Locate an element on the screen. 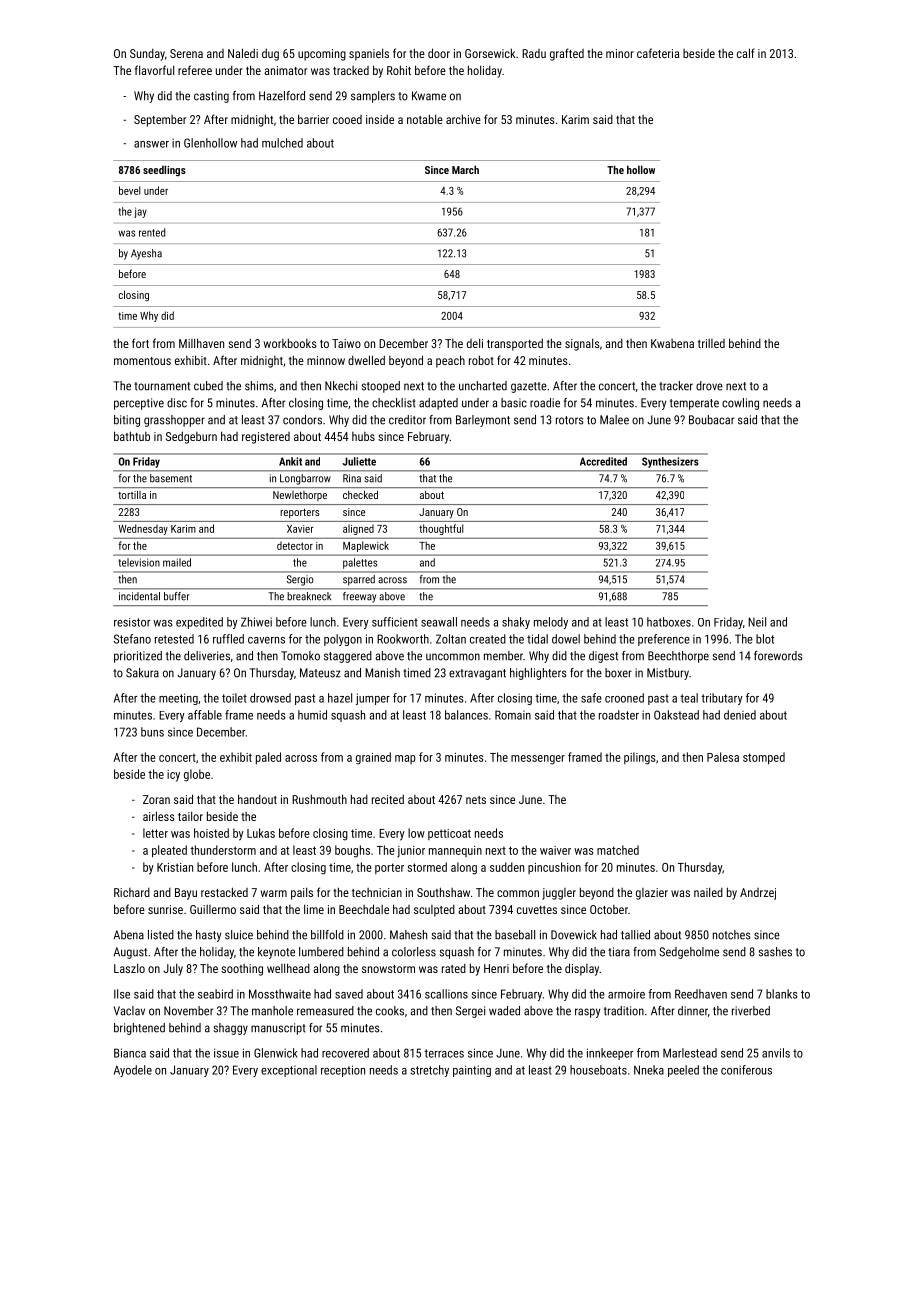 The image size is (924, 1308). mulched is located at coordinates (282, 143).
